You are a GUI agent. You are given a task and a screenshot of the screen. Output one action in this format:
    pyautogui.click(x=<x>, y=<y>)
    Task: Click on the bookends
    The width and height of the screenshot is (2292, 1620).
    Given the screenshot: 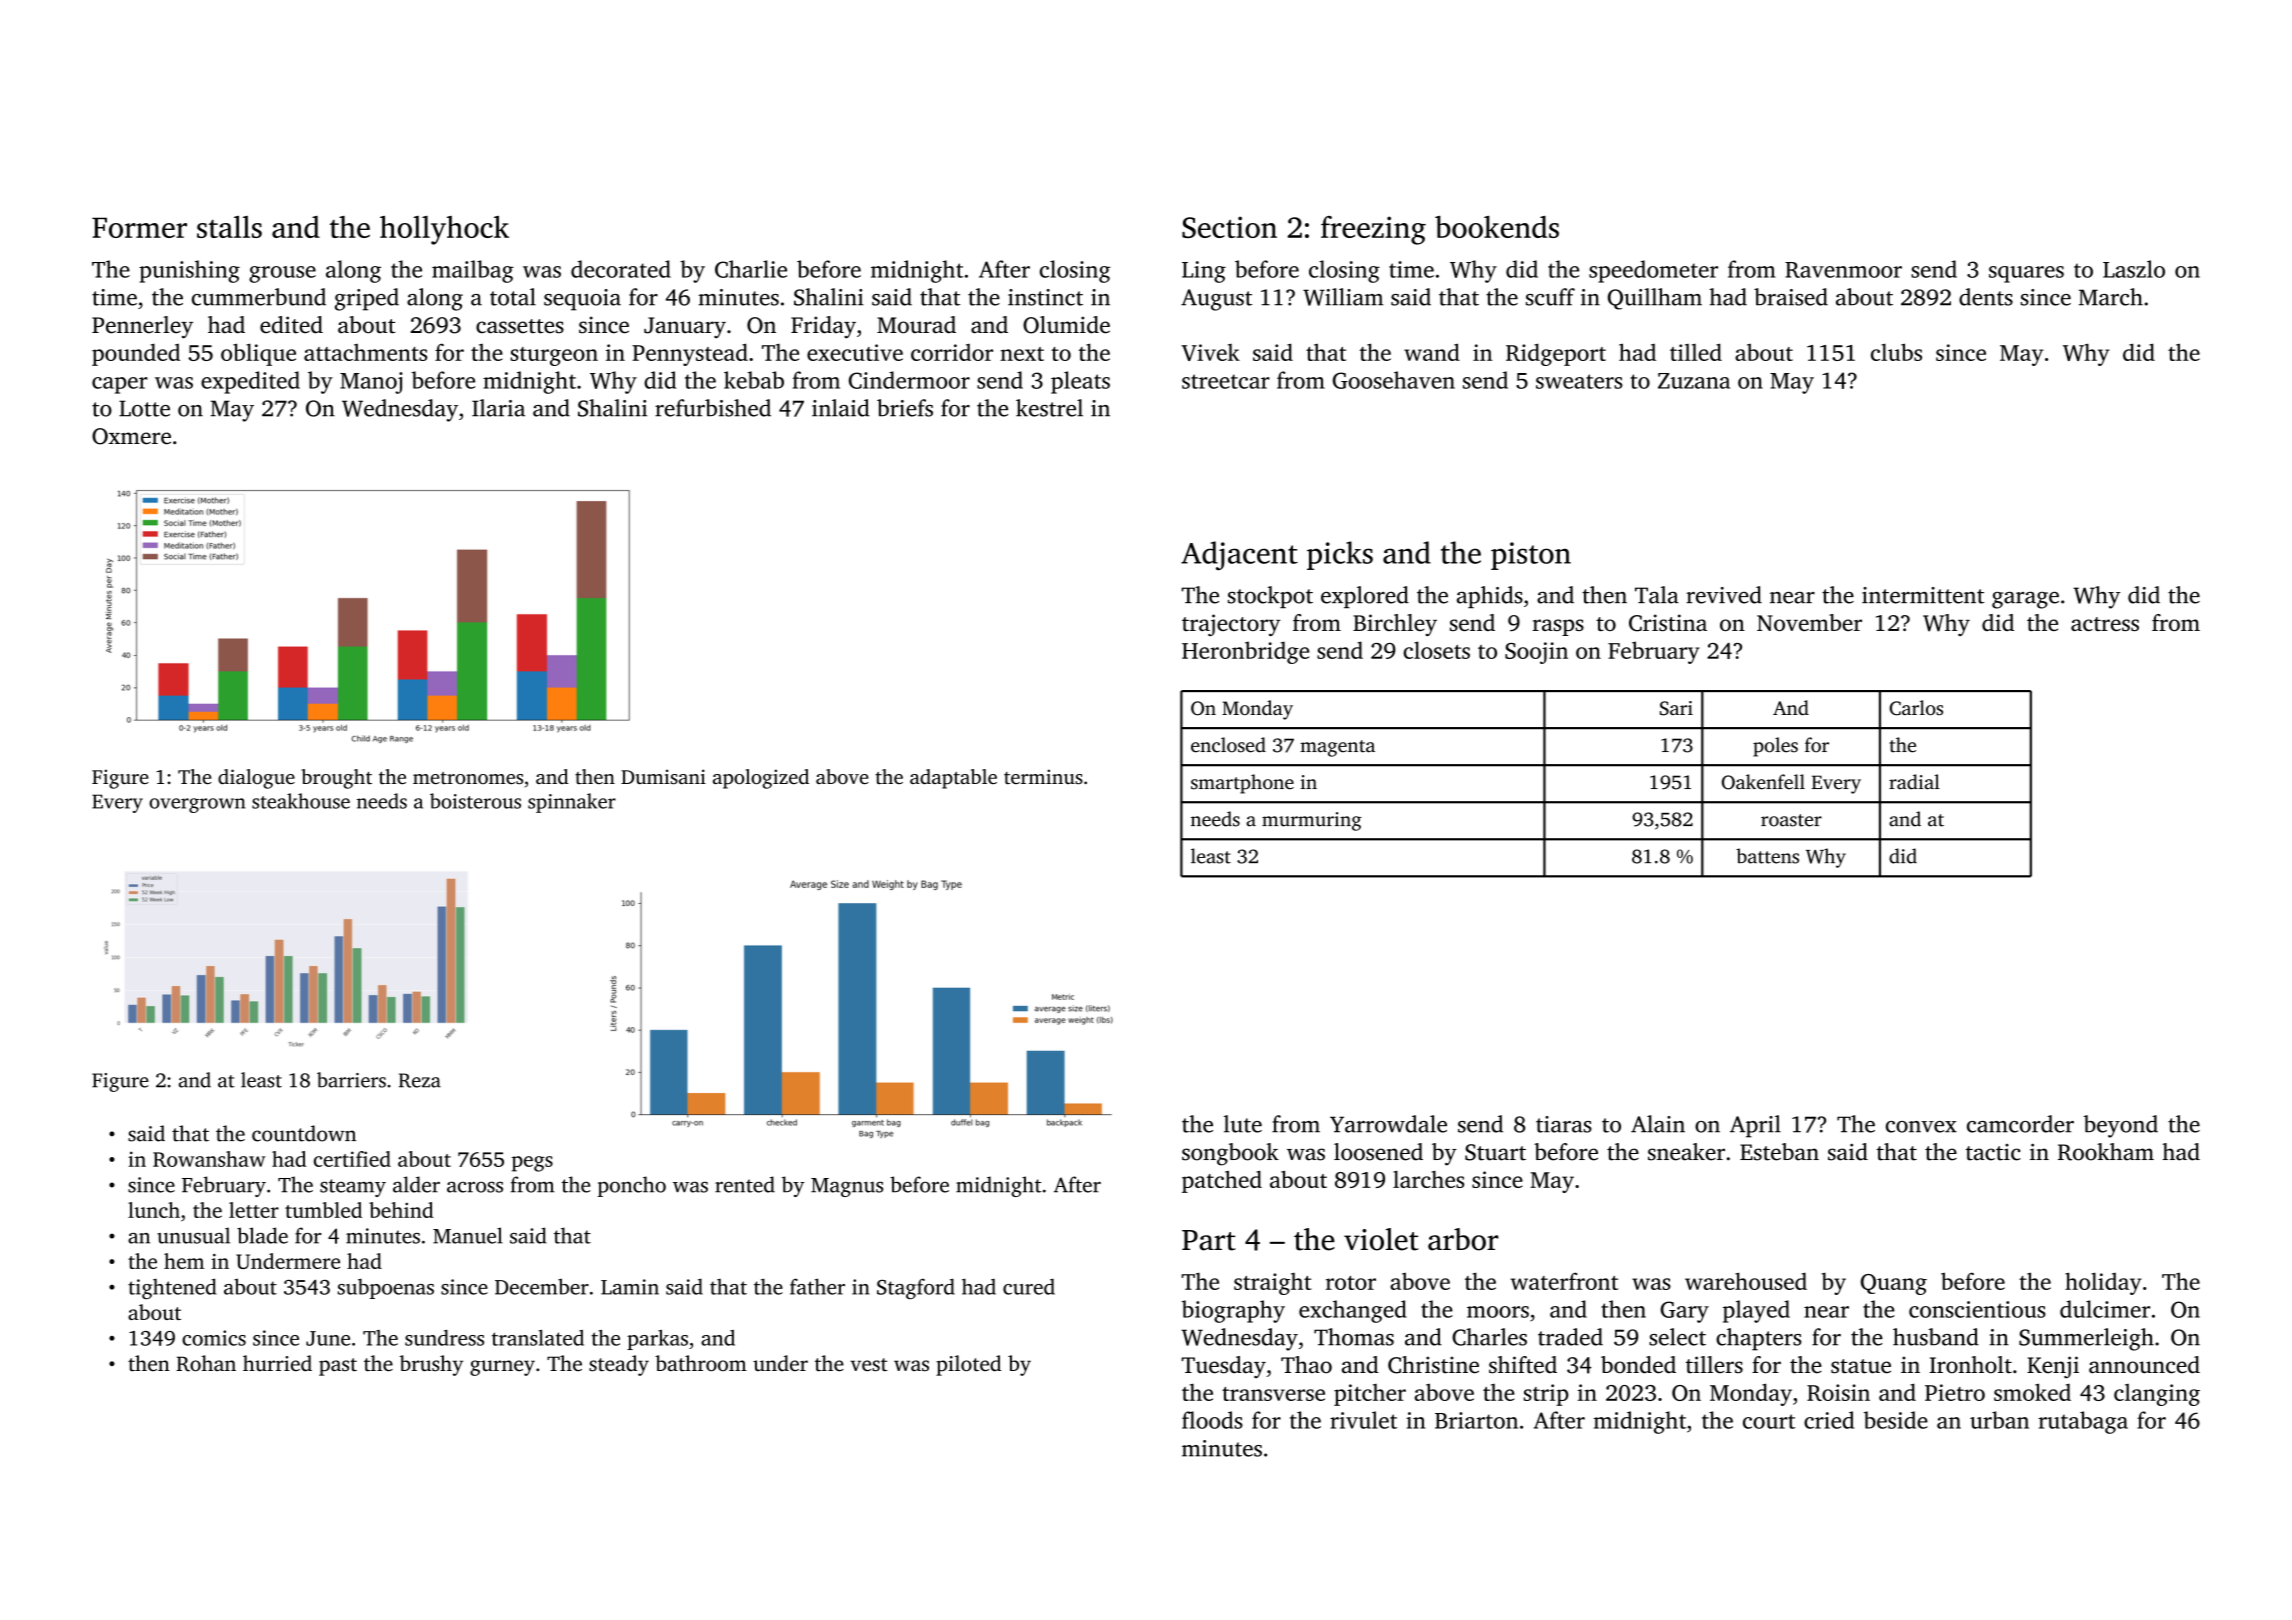 What is the action you would take?
    pyautogui.click(x=1497, y=227)
